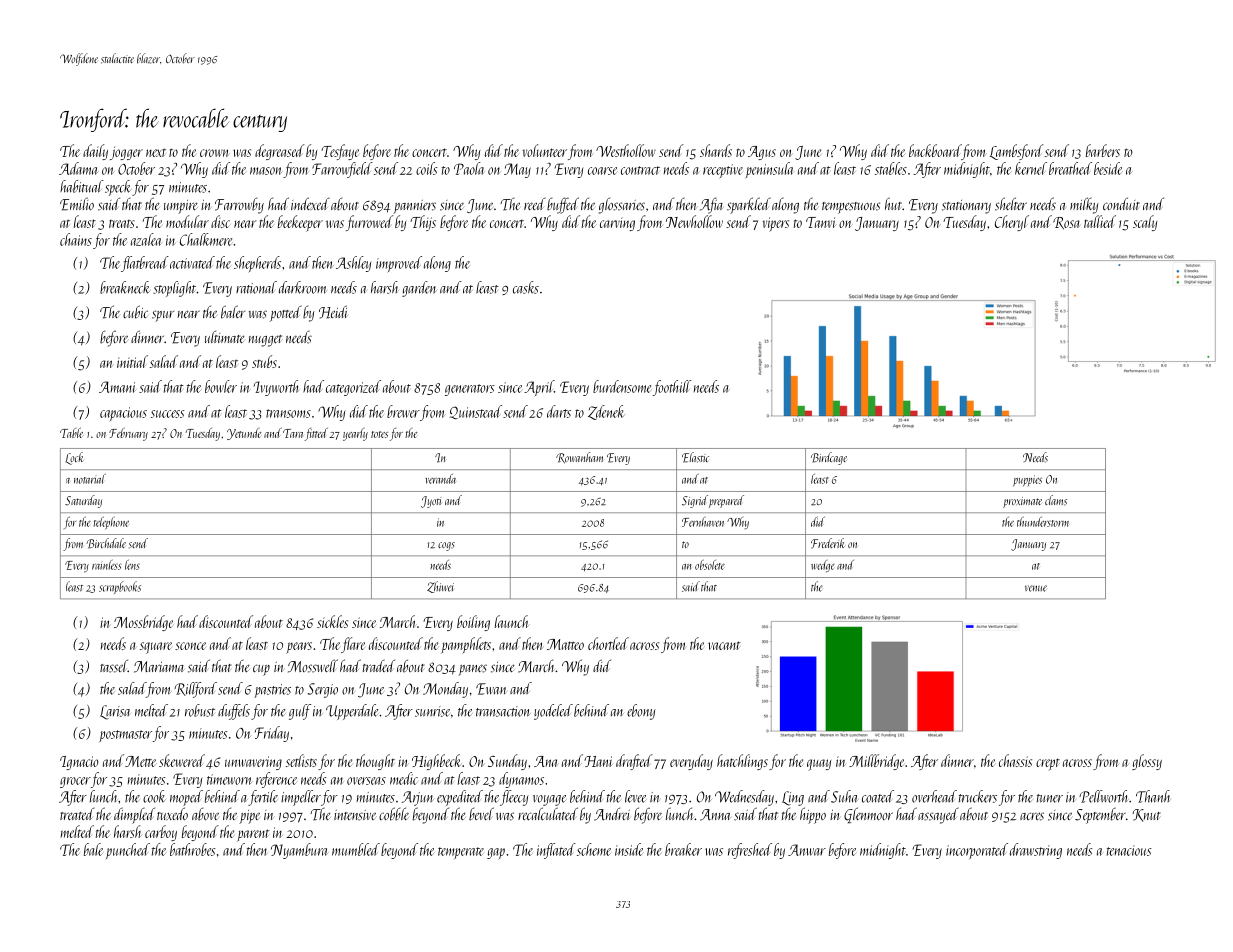 This image has height=952, width=1233. I want to click on backboard, so click(935, 150).
